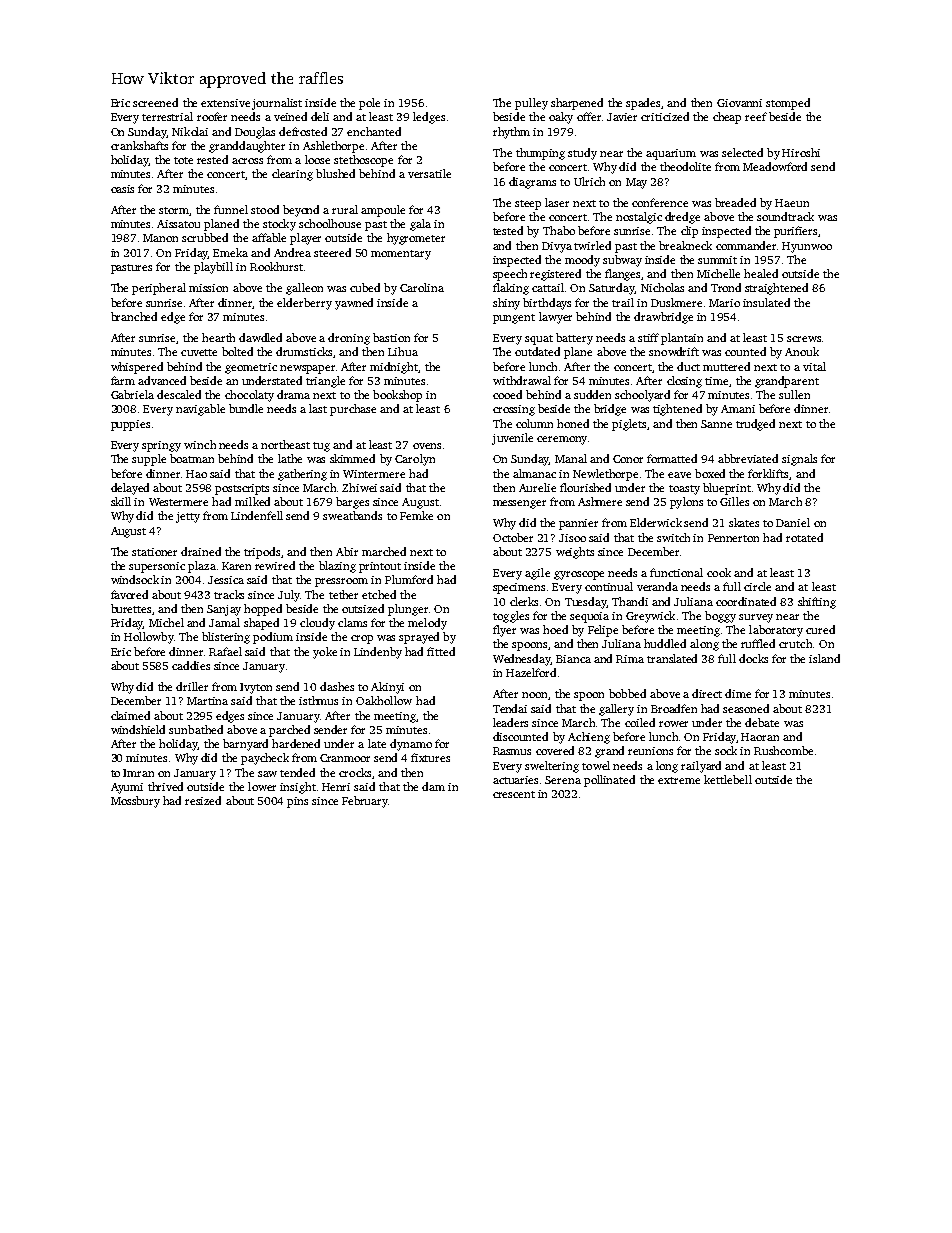  Describe the element at coordinates (511, 617) in the screenshot. I see `toggles` at that location.
